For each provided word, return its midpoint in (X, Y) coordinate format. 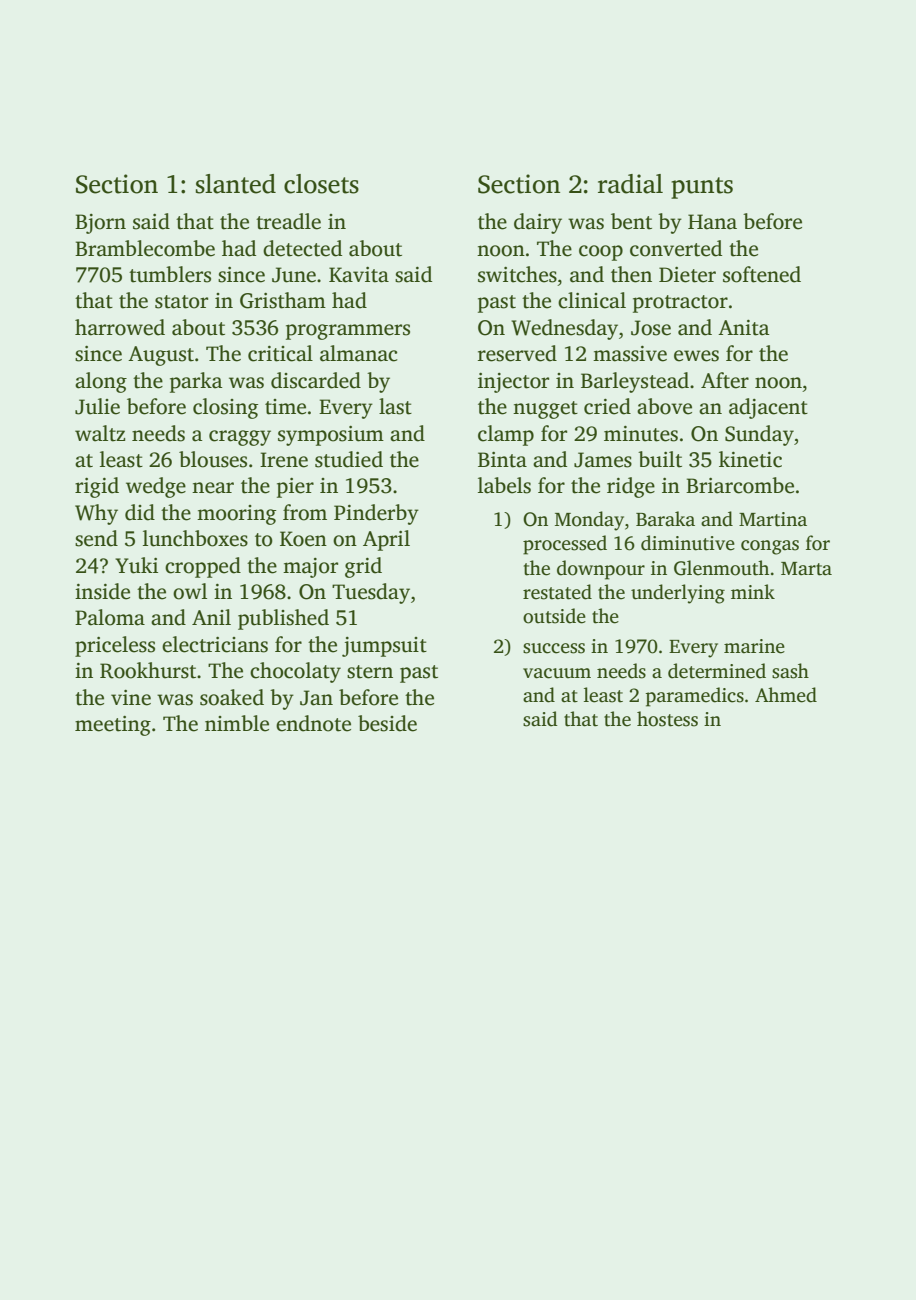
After (725, 380)
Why (96, 514)
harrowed (120, 327)
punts (702, 188)
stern (370, 672)
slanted (236, 184)
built (660, 459)
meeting (113, 726)
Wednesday (564, 329)
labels (504, 485)
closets (321, 184)
